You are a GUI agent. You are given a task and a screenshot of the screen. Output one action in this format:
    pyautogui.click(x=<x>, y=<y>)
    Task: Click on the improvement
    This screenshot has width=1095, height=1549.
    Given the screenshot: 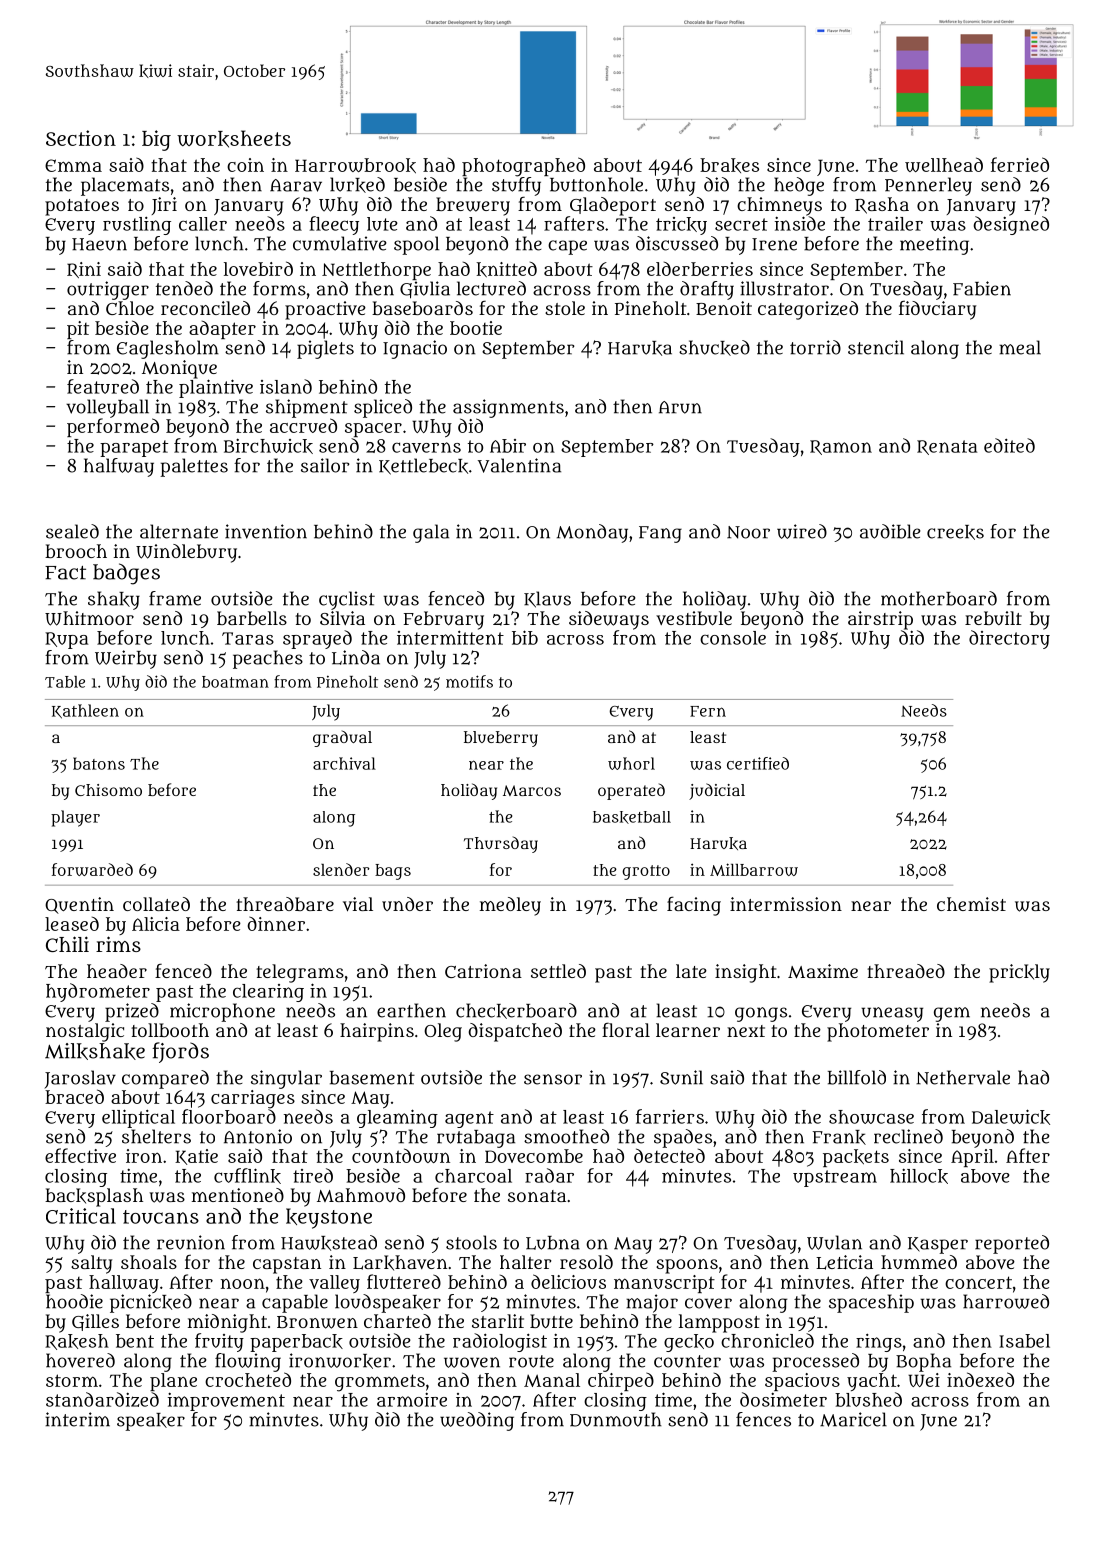 What is the action you would take?
    pyautogui.click(x=226, y=1402)
